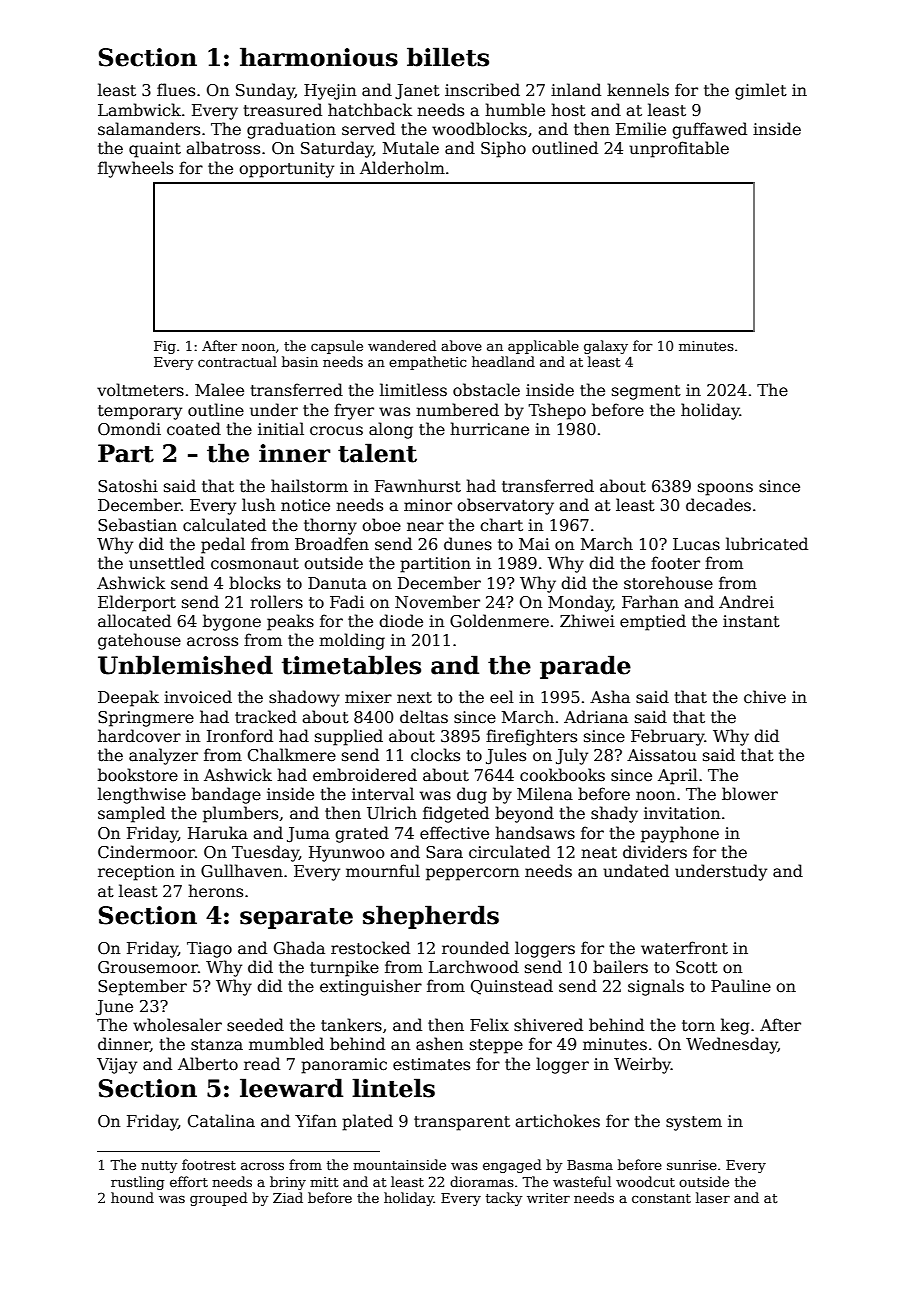 The height and width of the document is (1316, 908). What do you see at coordinates (402, 168) in the document?
I see `Alderholm` at bounding box center [402, 168].
